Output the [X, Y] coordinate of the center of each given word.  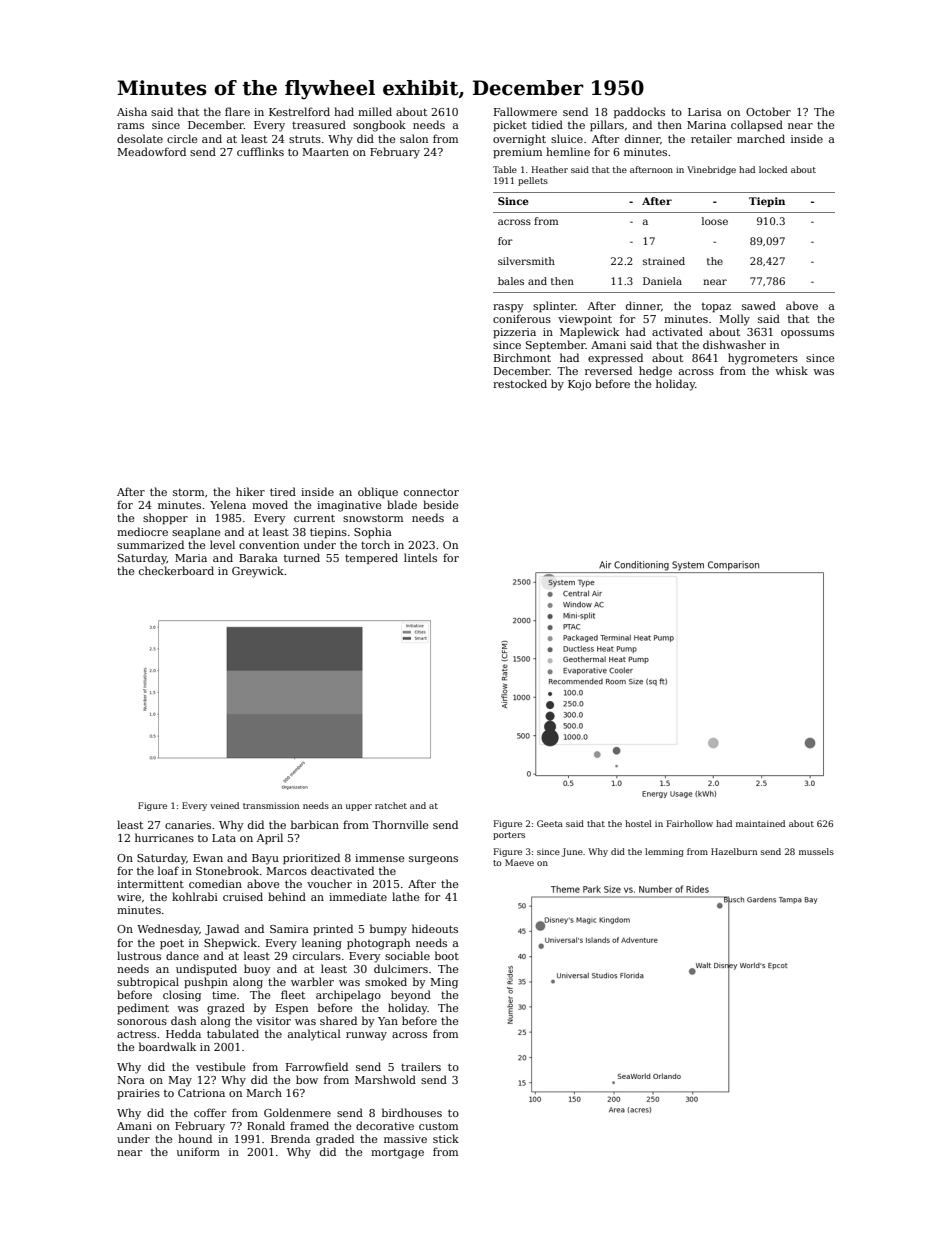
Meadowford [151, 151]
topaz [716, 308]
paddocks [639, 113]
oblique [378, 493]
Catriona [201, 1093]
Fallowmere [525, 111]
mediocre [142, 531]
